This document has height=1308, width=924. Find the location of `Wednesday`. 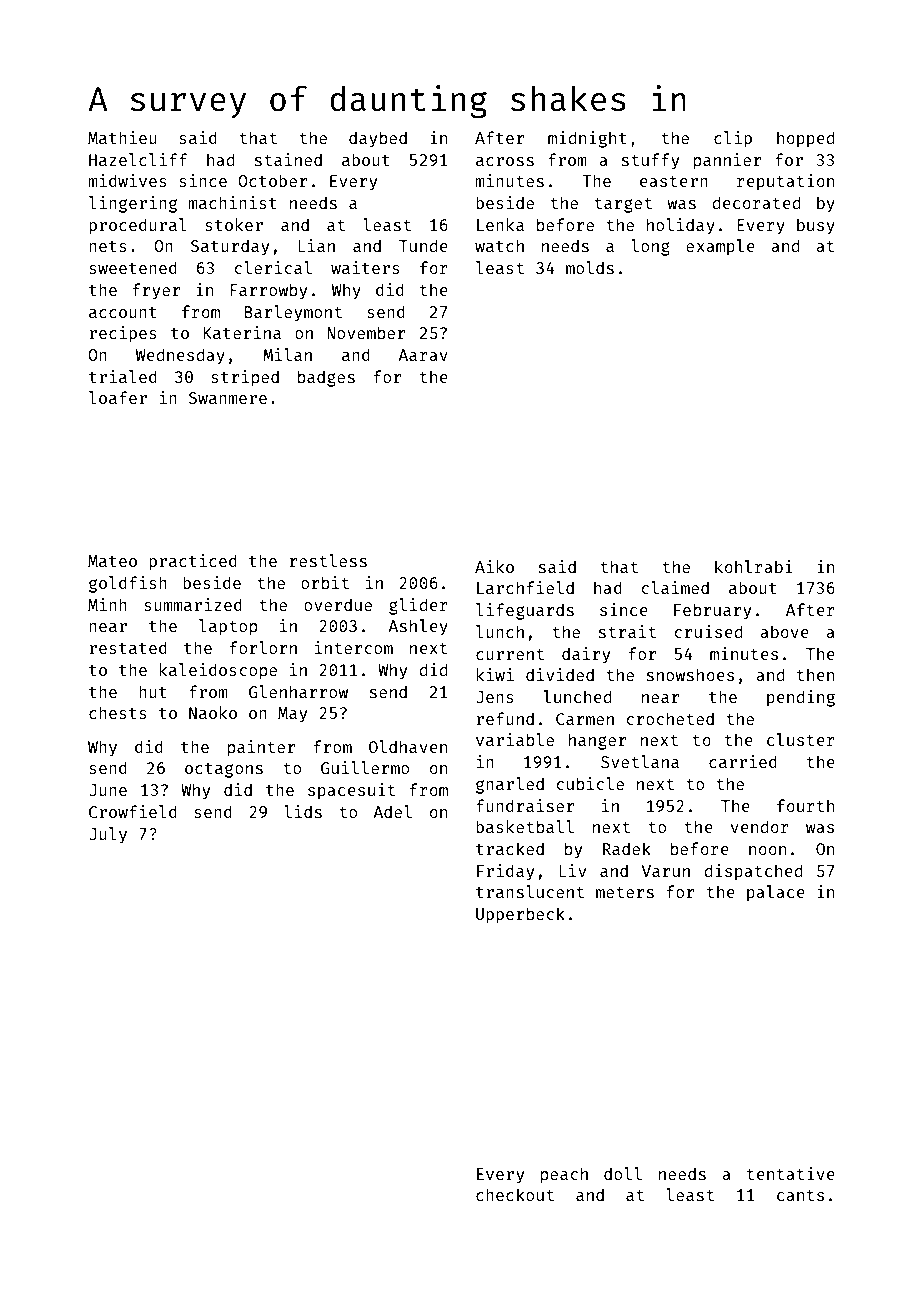

Wednesday is located at coordinates (180, 356).
